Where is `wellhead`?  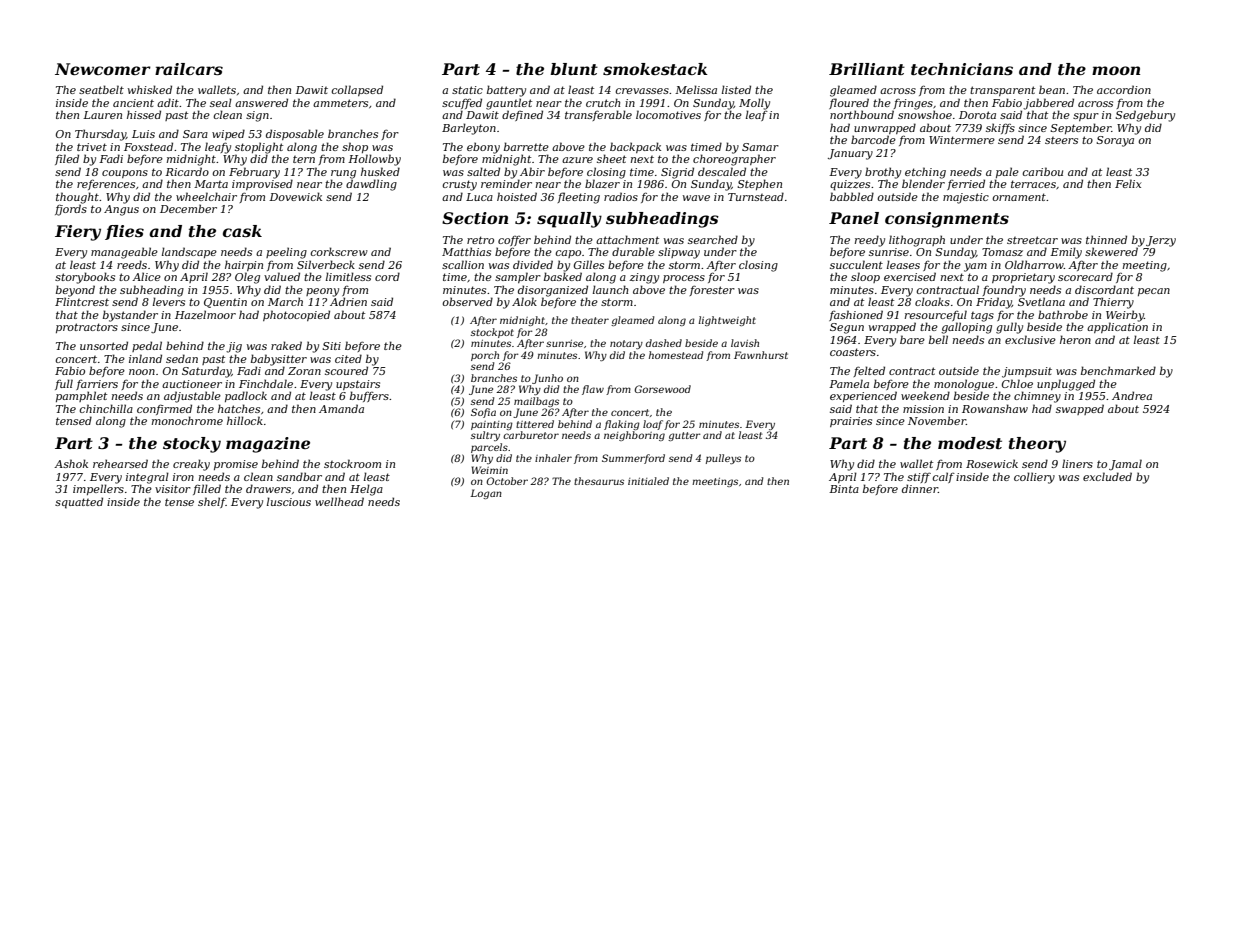
wellhead is located at coordinates (339, 501).
